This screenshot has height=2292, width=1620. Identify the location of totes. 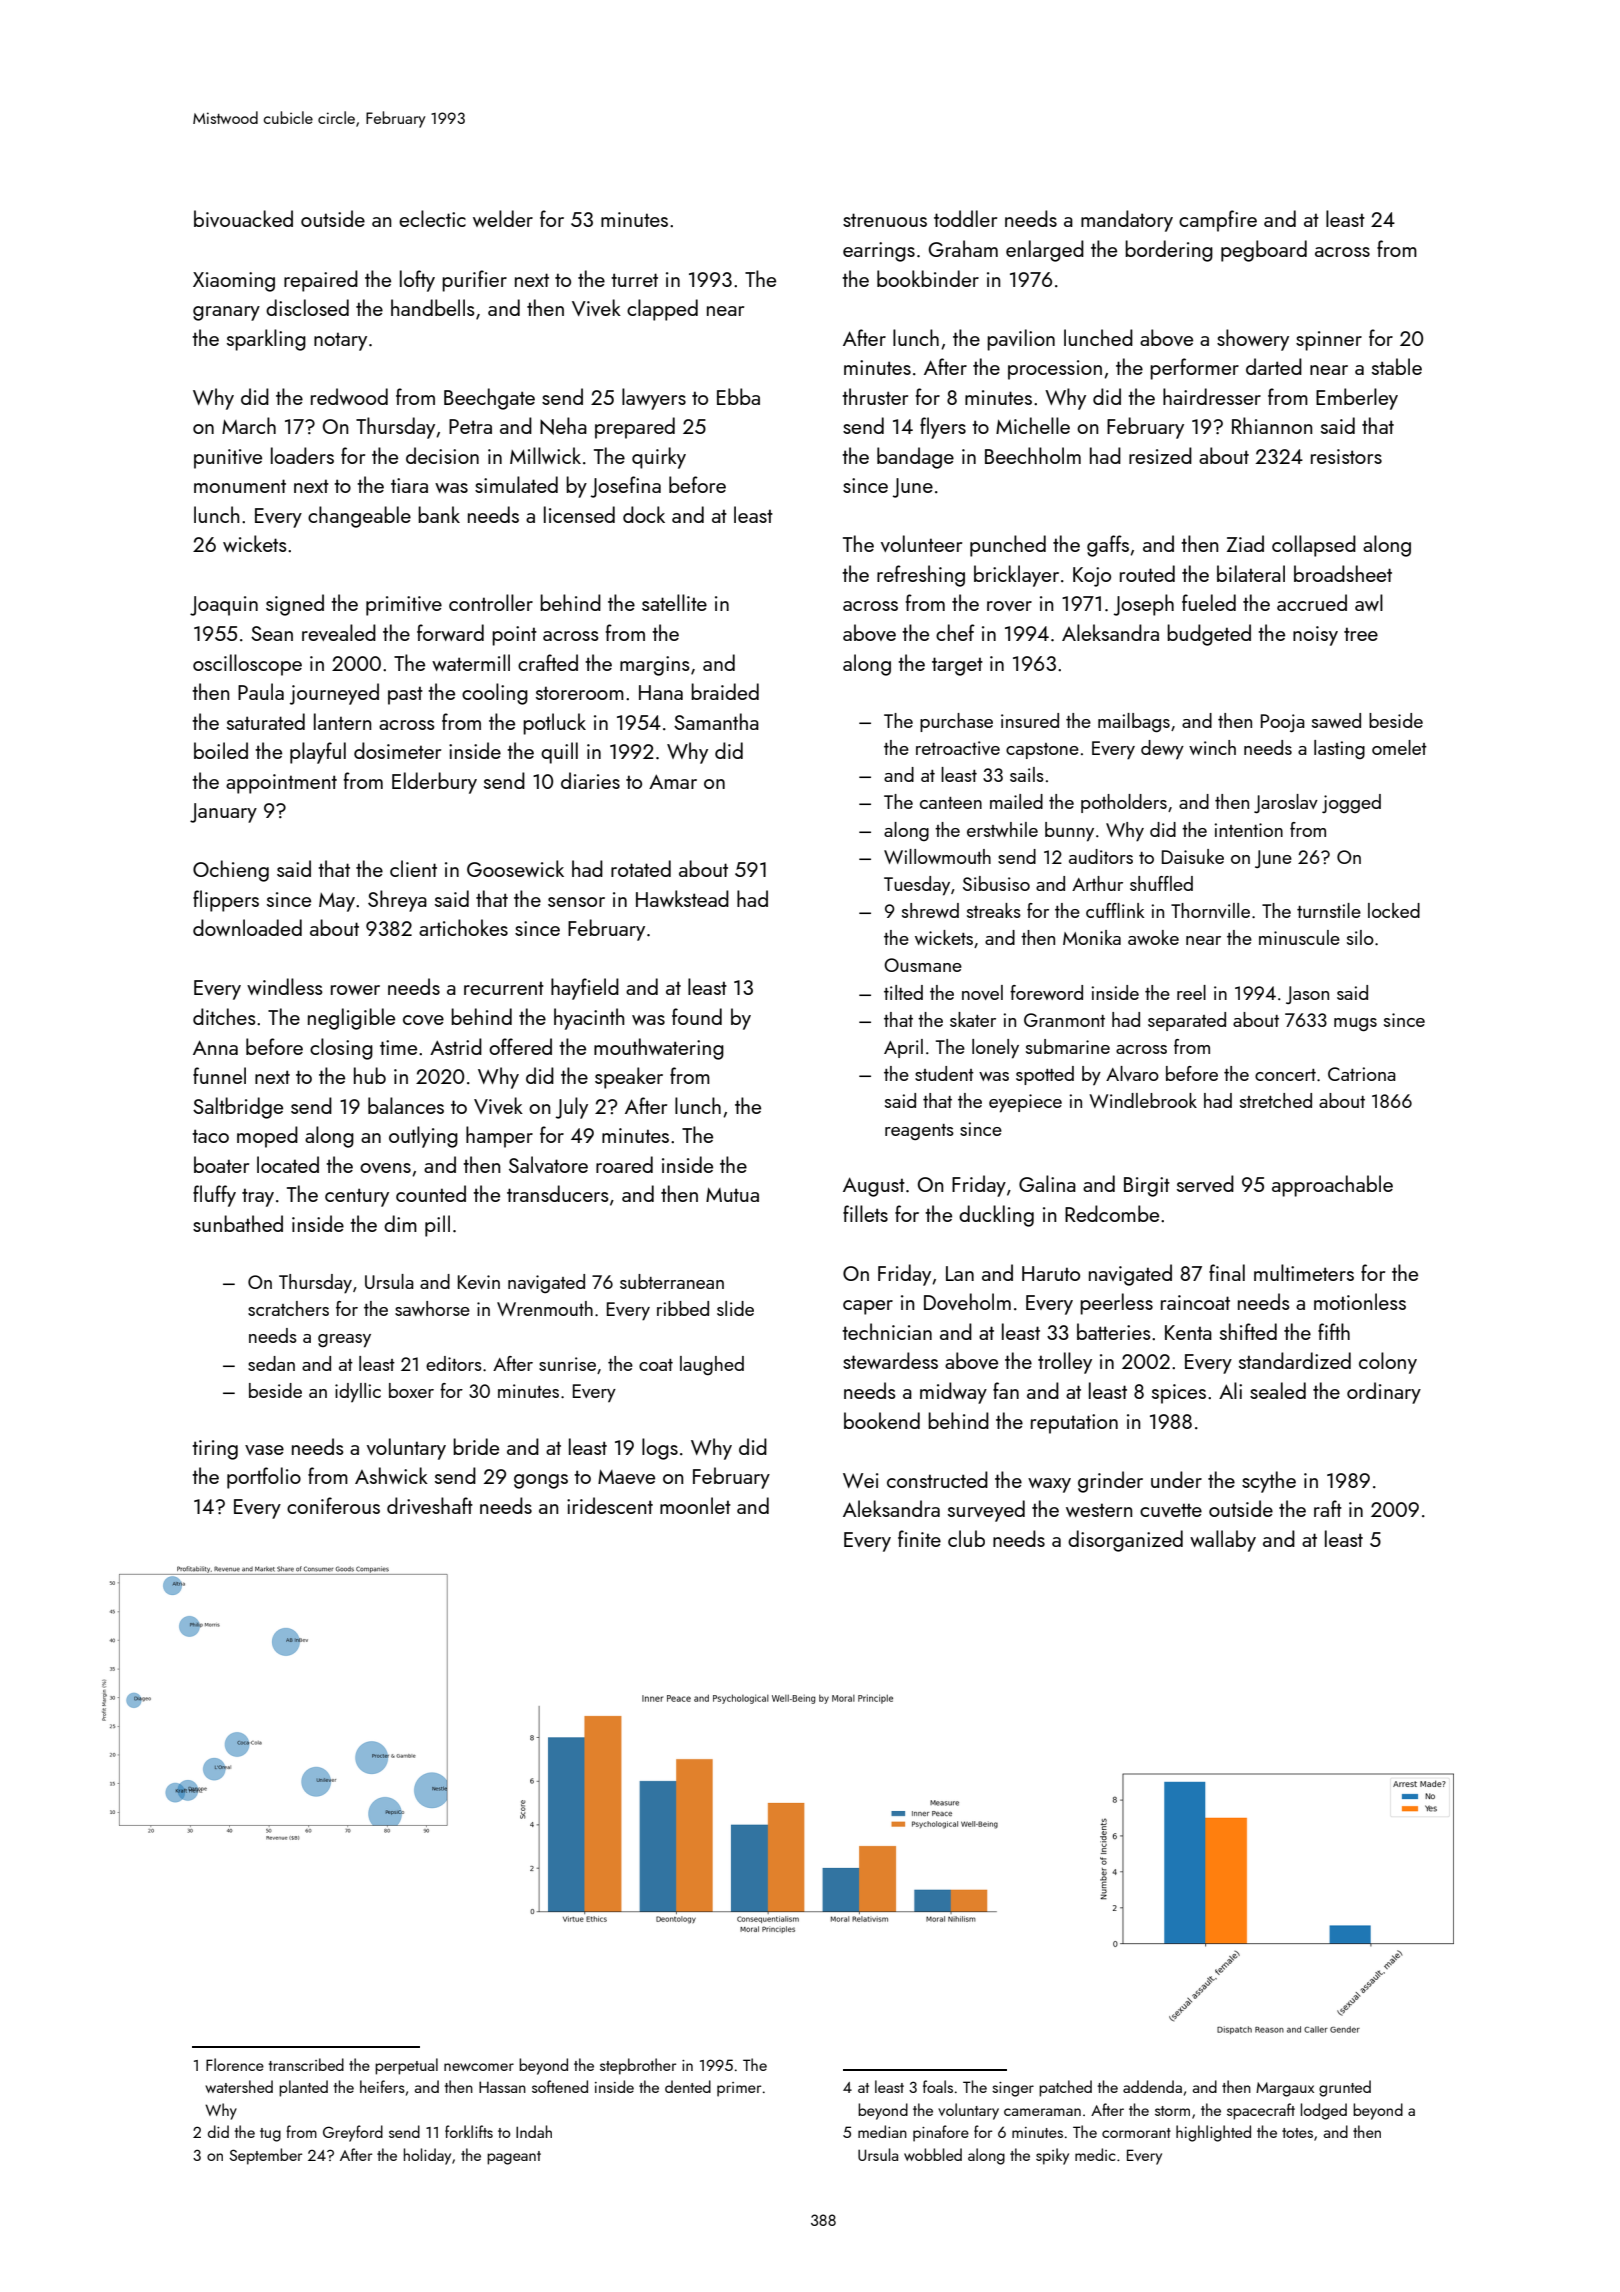
(1297, 2133).
